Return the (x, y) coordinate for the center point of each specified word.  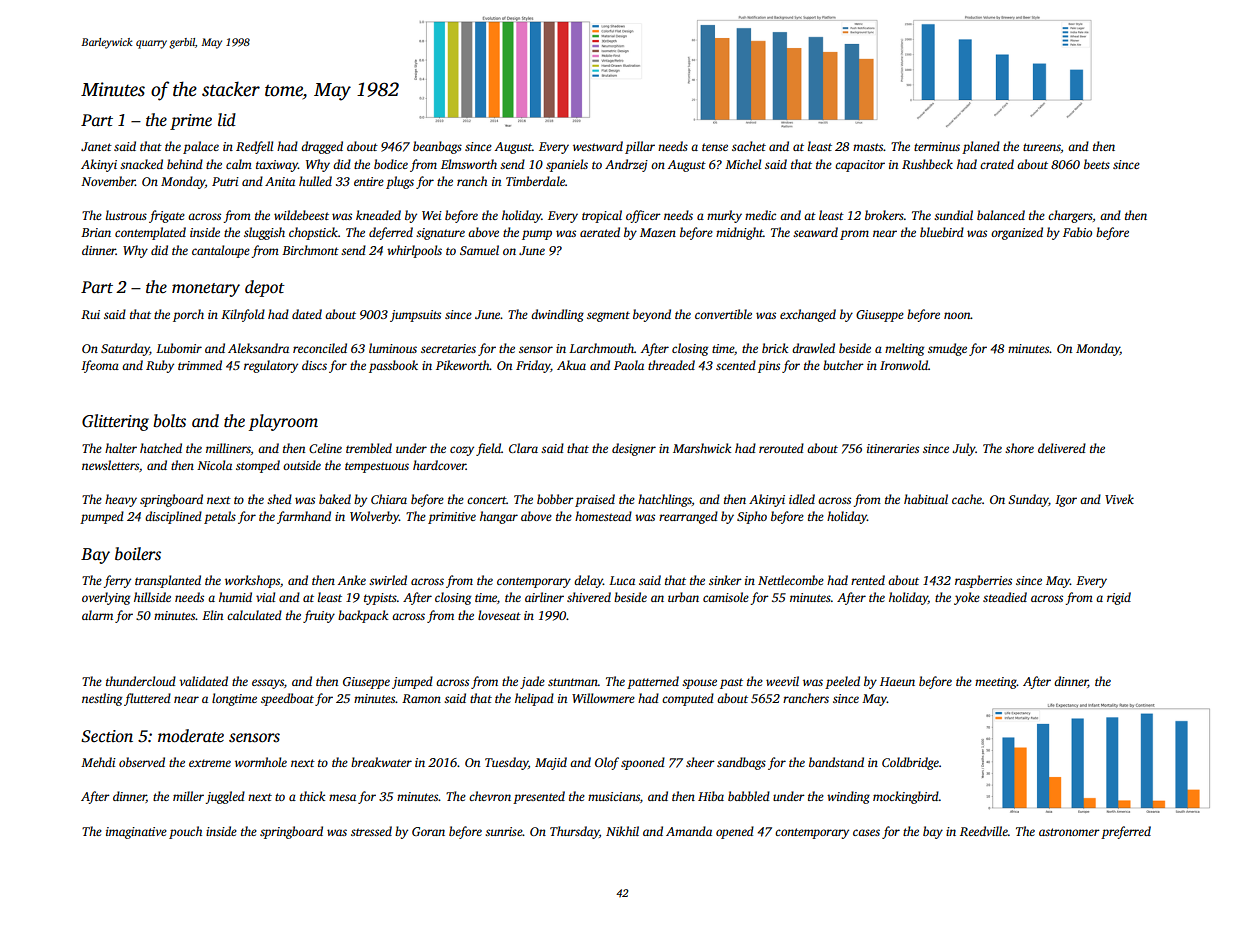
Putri (225, 181)
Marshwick (702, 448)
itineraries (893, 448)
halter (121, 448)
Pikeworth (463, 365)
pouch (185, 832)
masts (868, 147)
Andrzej (626, 165)
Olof (607, 763)
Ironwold (904, 365)
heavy (121, 500)
